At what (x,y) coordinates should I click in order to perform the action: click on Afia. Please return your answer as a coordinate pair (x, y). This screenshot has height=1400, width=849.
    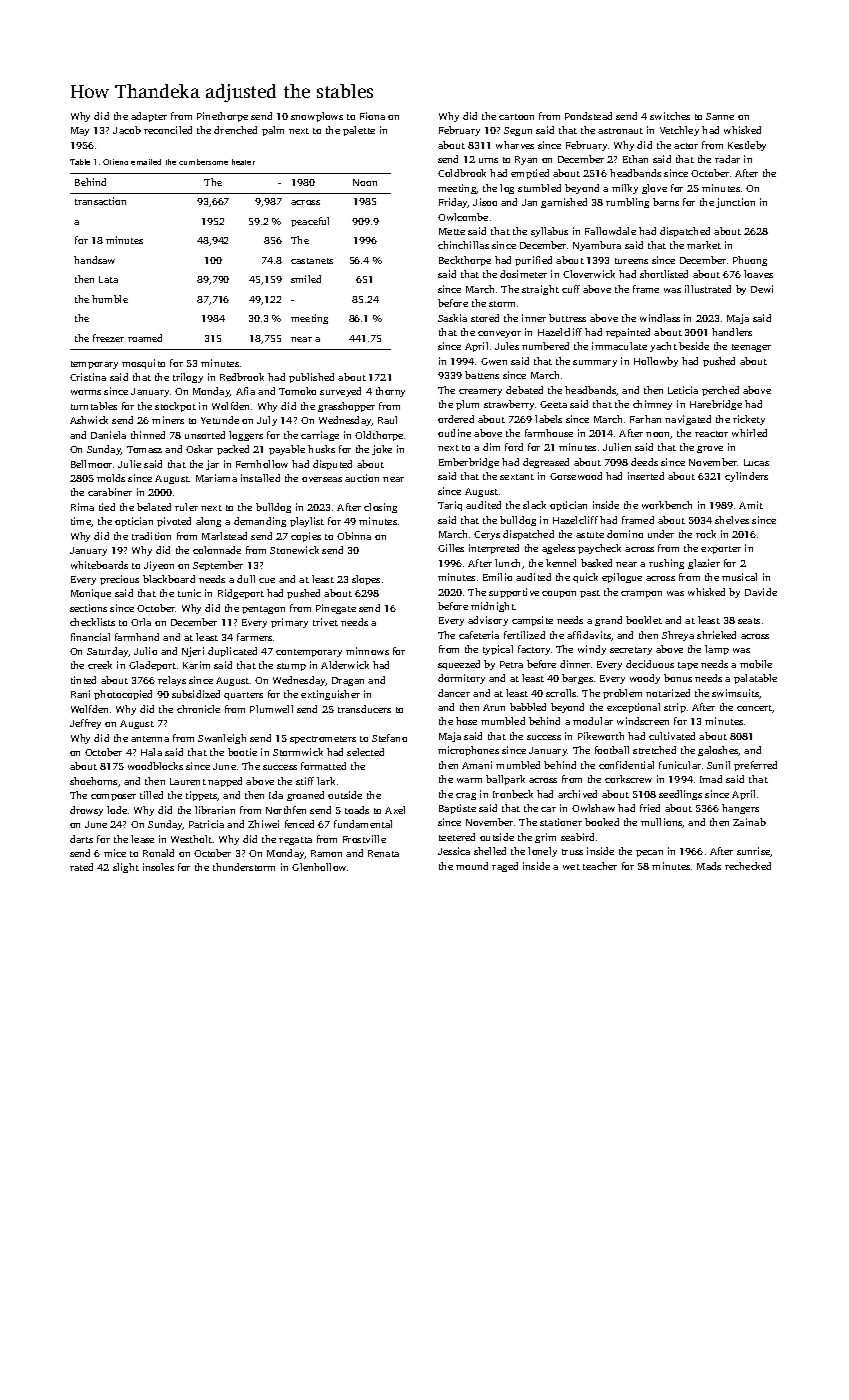
    Looking at the image, I should click on (245, 391).
